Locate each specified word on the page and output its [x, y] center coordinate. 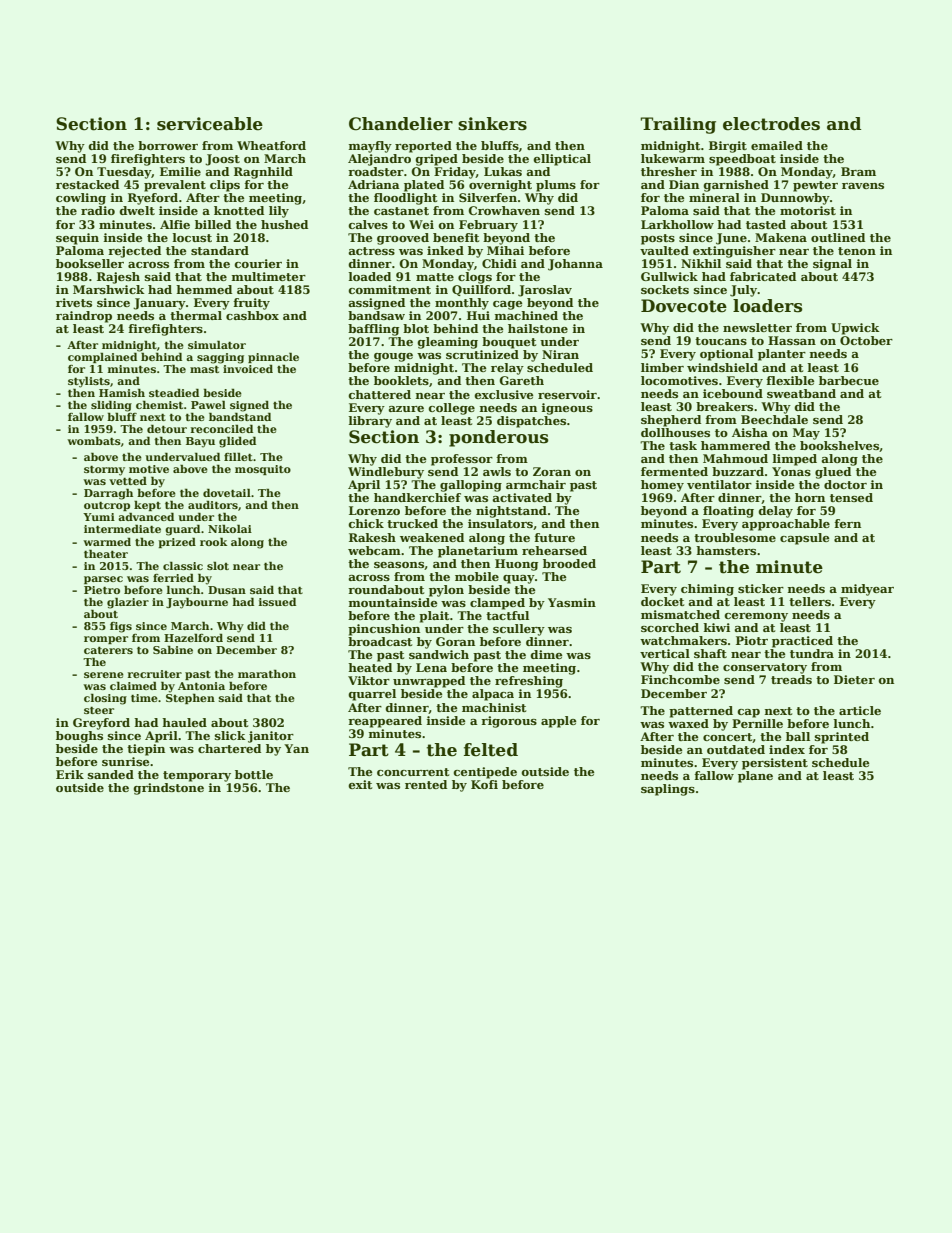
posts [658, 239]
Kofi [484, 784]
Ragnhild [263, 173]
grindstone [168, 789]
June [731, 239]
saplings [668, 790]
